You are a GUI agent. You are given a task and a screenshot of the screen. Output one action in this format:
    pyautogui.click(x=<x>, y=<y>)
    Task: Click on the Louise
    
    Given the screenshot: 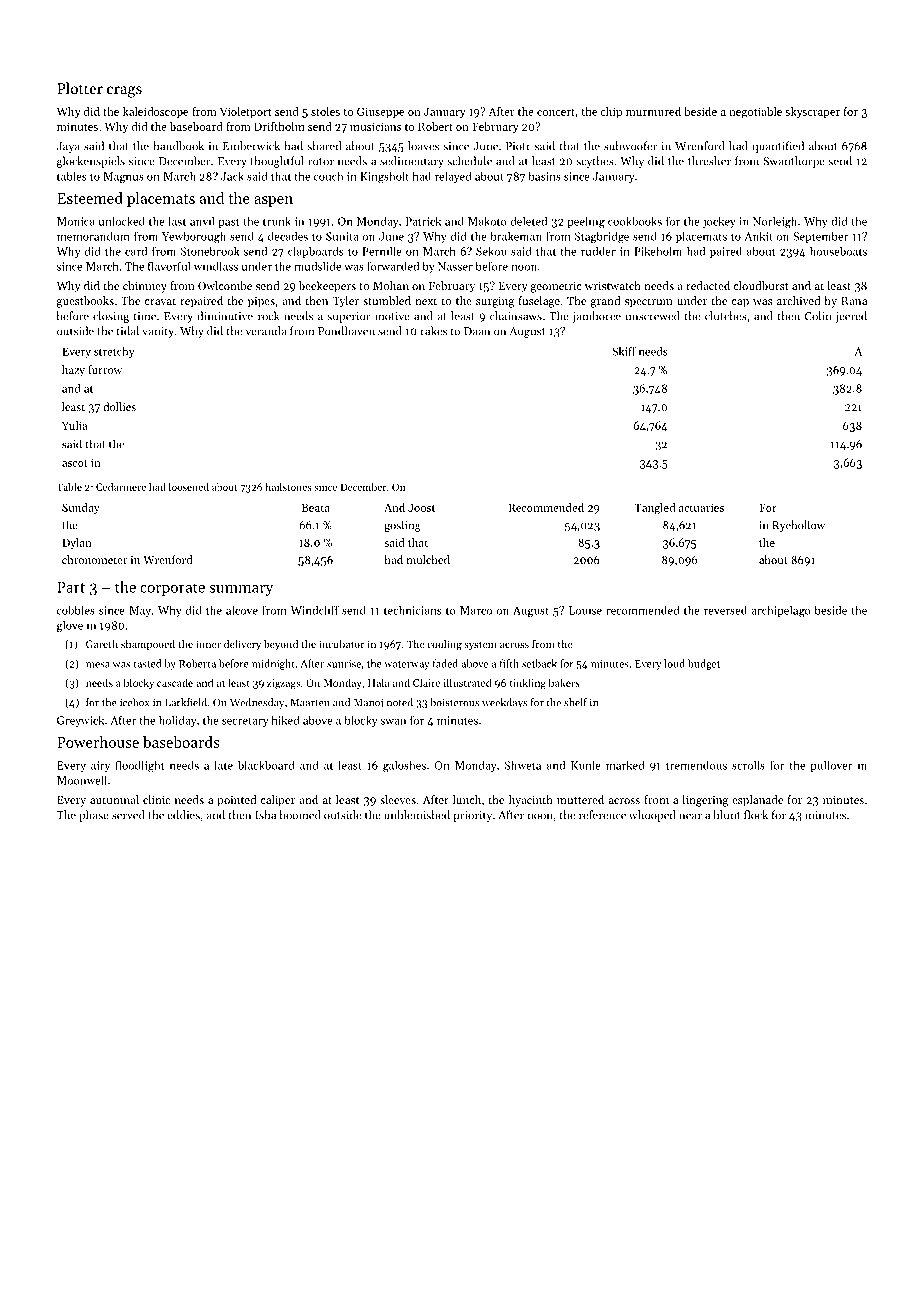 What is the action you would take?
    pyautogui.click(x=585, y=610)
